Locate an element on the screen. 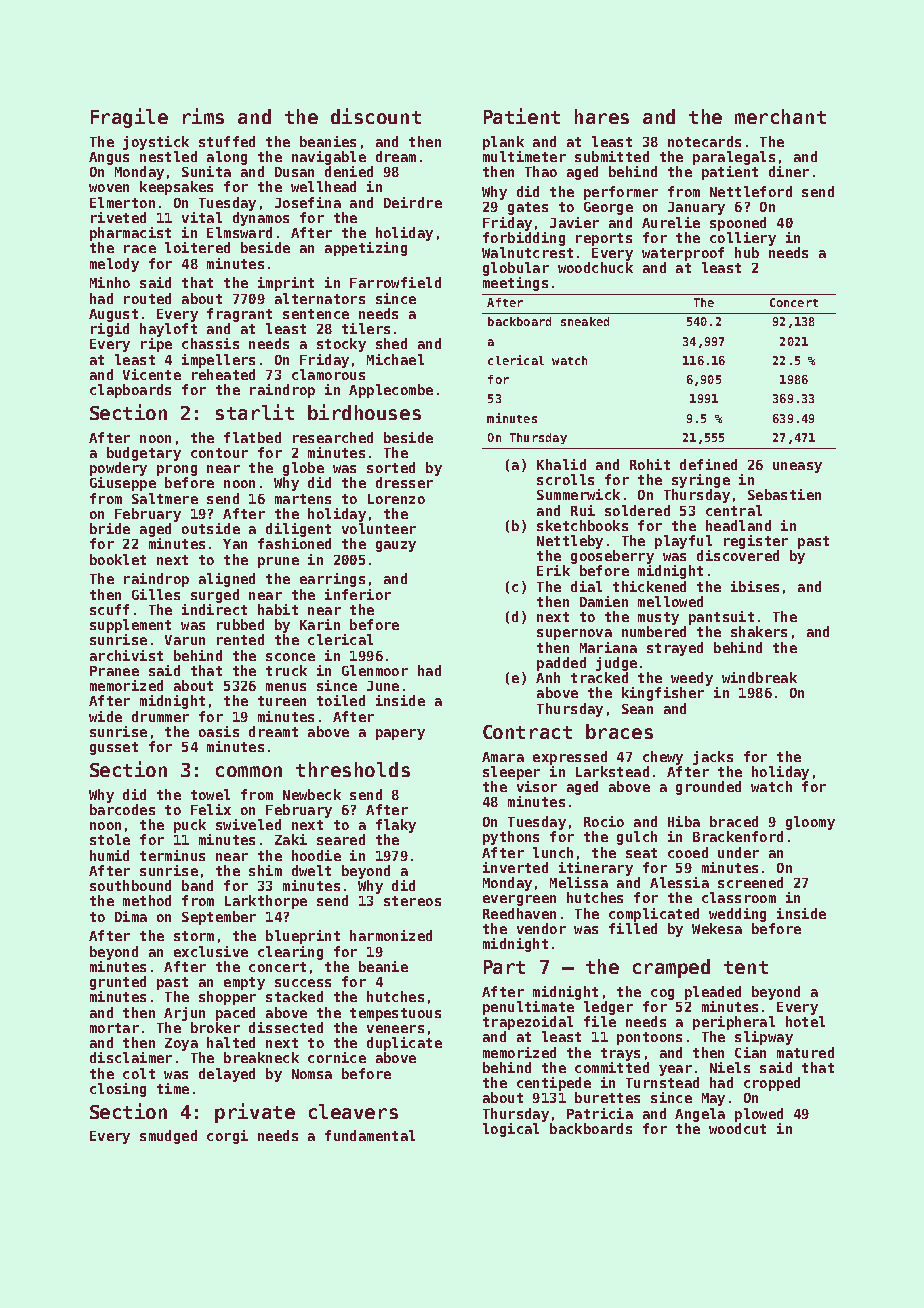  rims is located at coordinates (203, 116).
